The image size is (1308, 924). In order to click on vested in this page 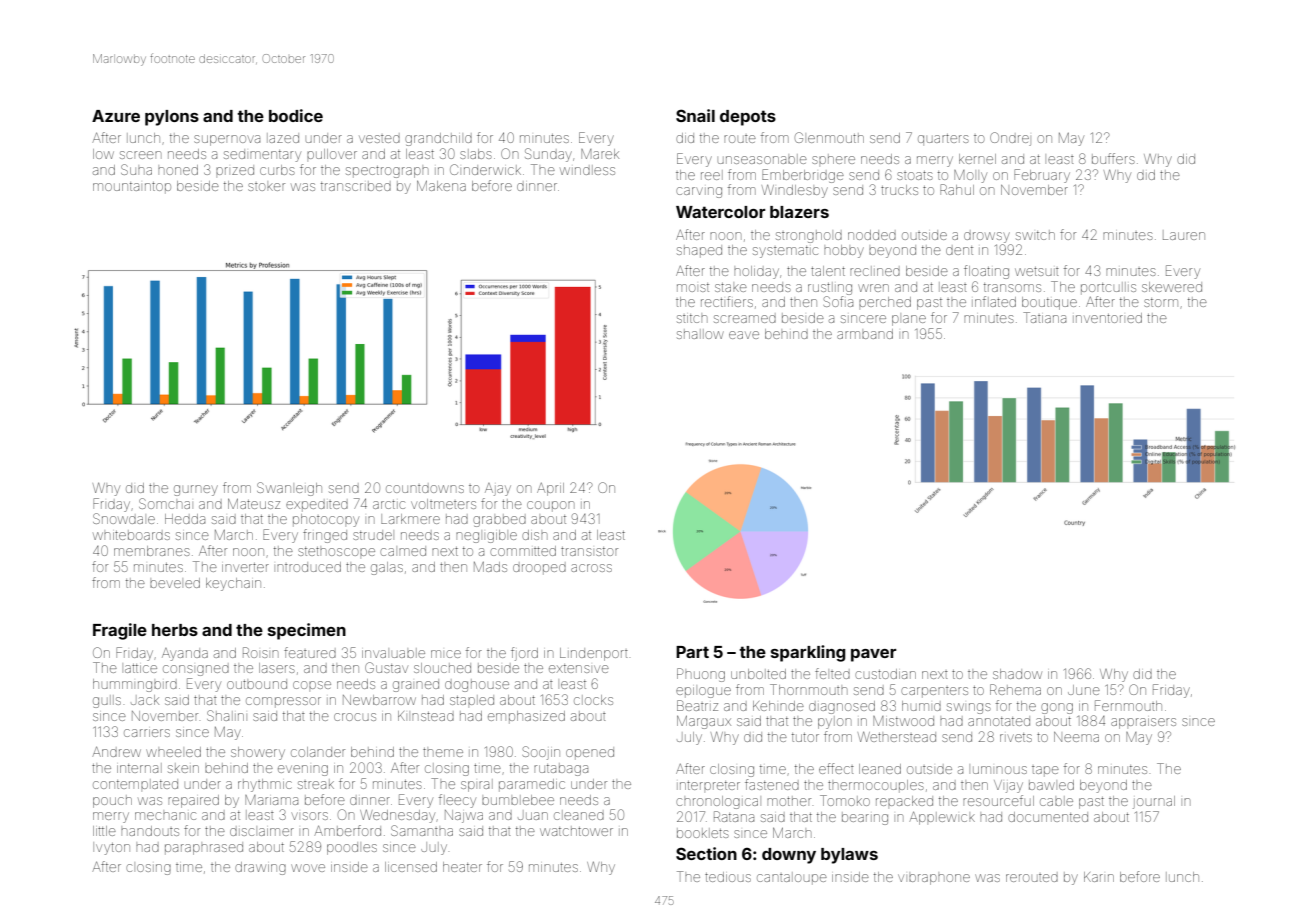, I will do `click(379, 139)`.
